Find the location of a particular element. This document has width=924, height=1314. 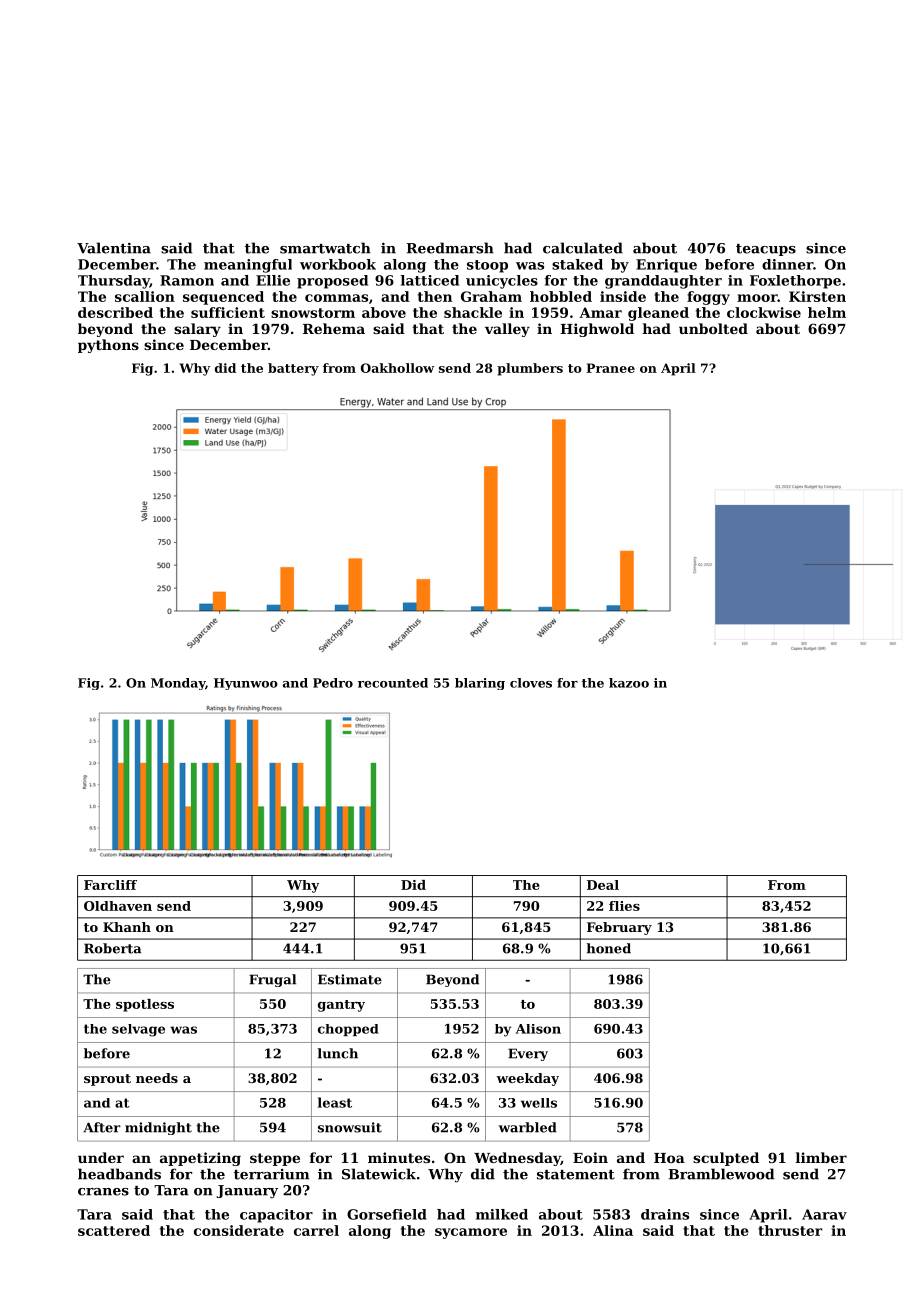

scattered is located at coordinates (114, 1230).
